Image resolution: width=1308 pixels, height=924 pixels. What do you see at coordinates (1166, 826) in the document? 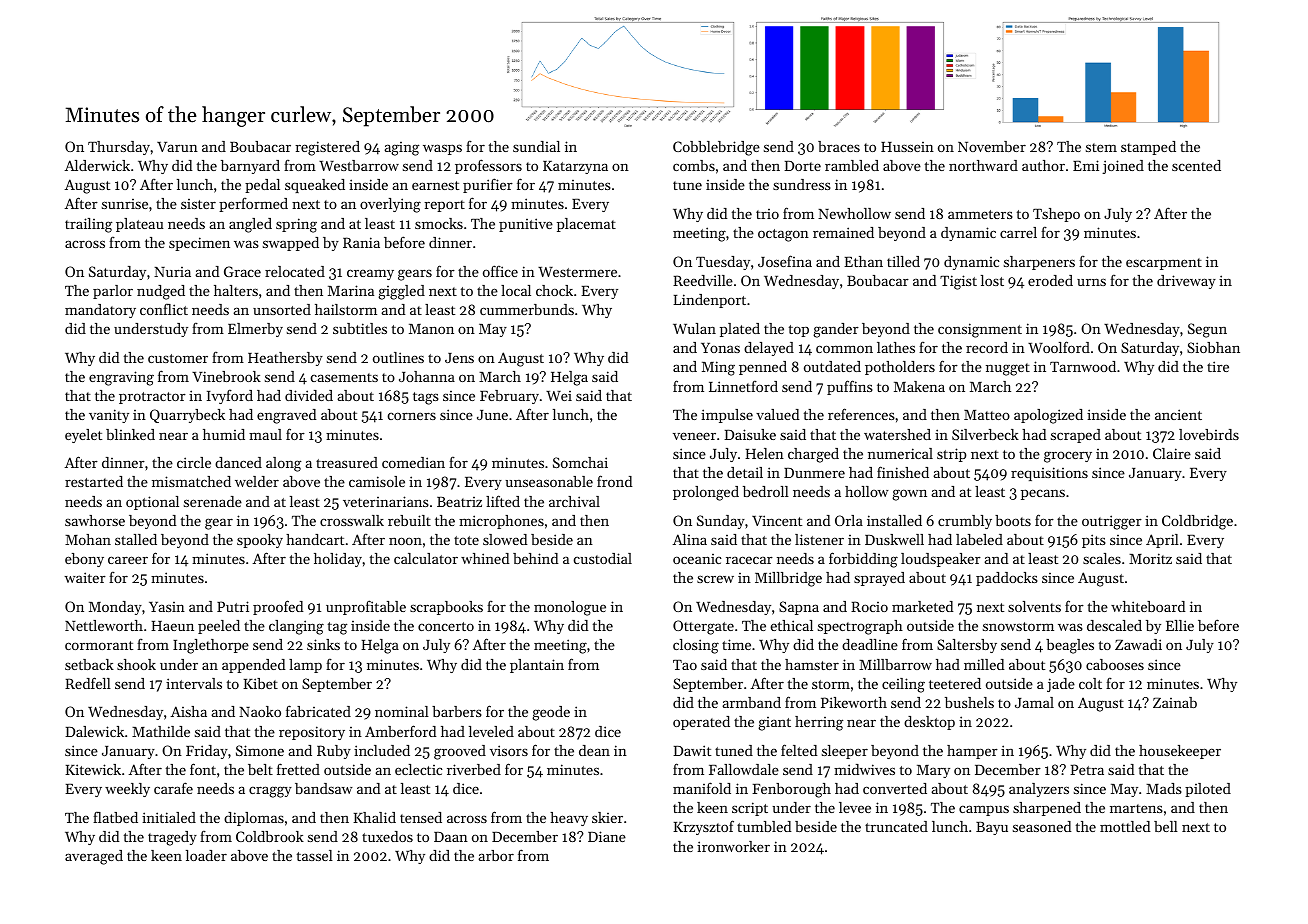
I see `bell` at bounding box center [1166, 826].
